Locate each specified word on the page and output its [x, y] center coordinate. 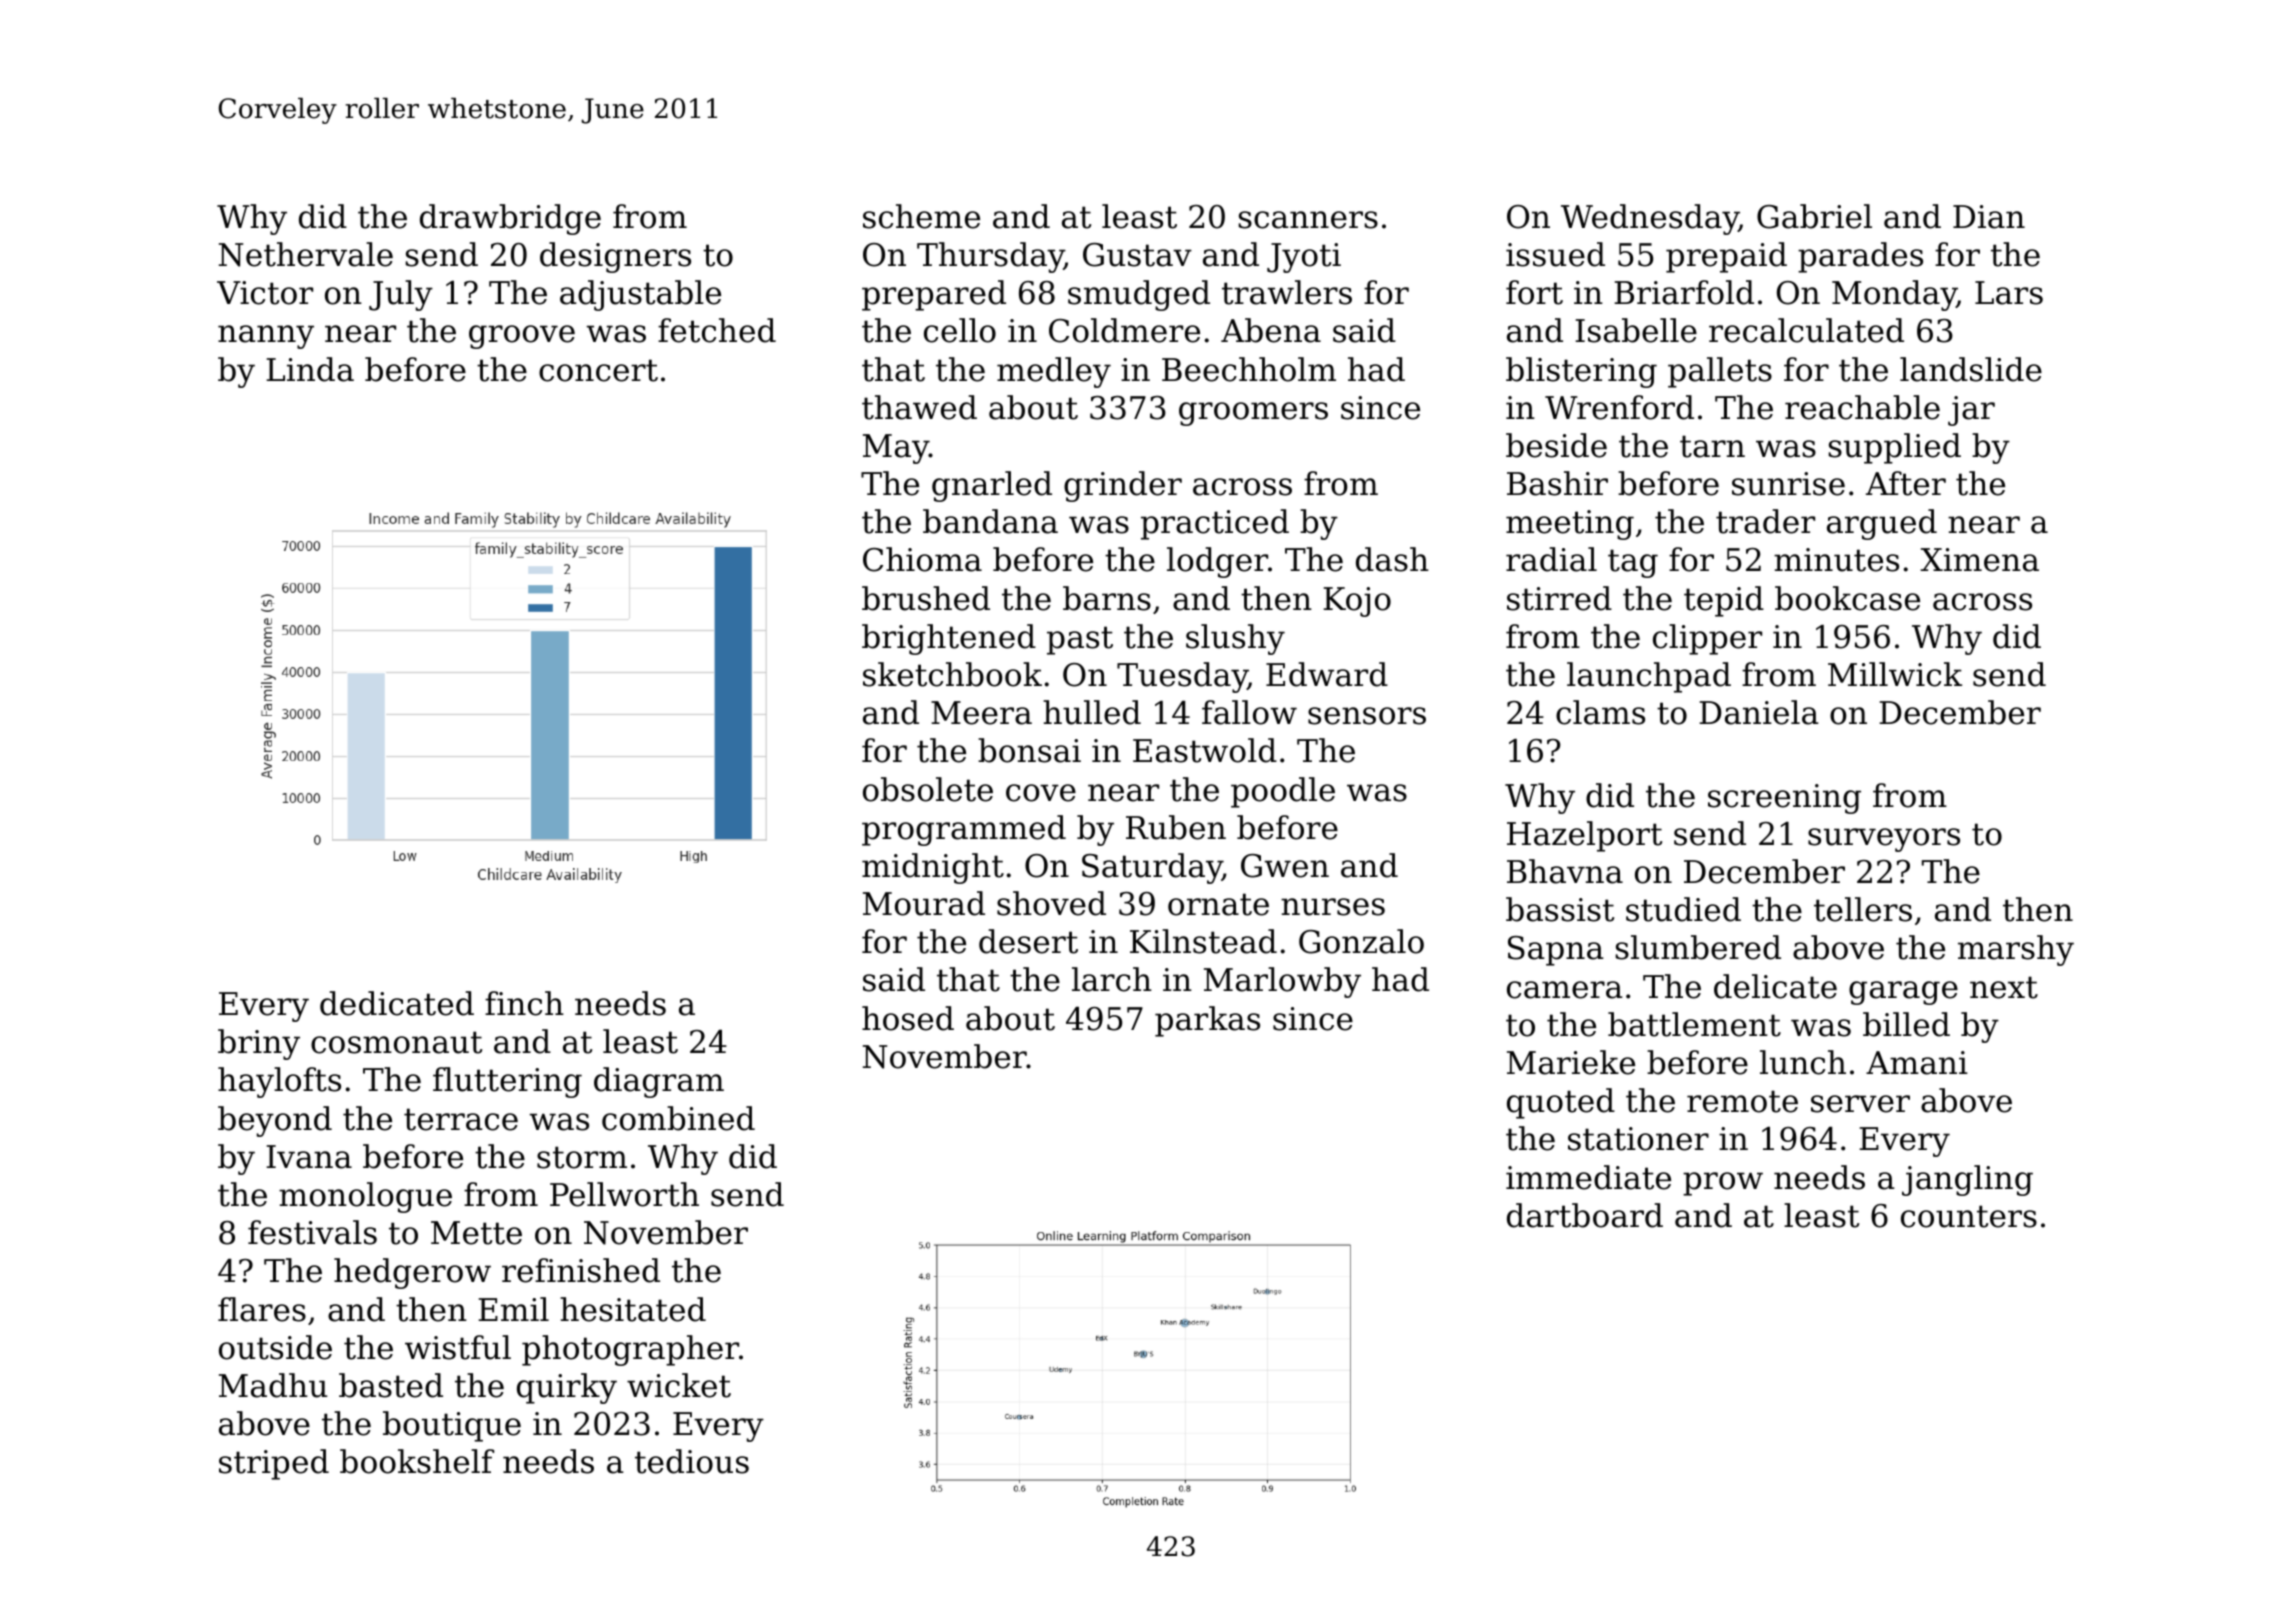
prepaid [1726, 257]
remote [1742, 1101]
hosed [908, 1018]
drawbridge [510, 219]
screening [1784, 799]
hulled [1092, 712]
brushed [926, 598]
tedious [692, 1461]
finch [524, 1003]
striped [274, 1464]
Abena [1271, 330]
